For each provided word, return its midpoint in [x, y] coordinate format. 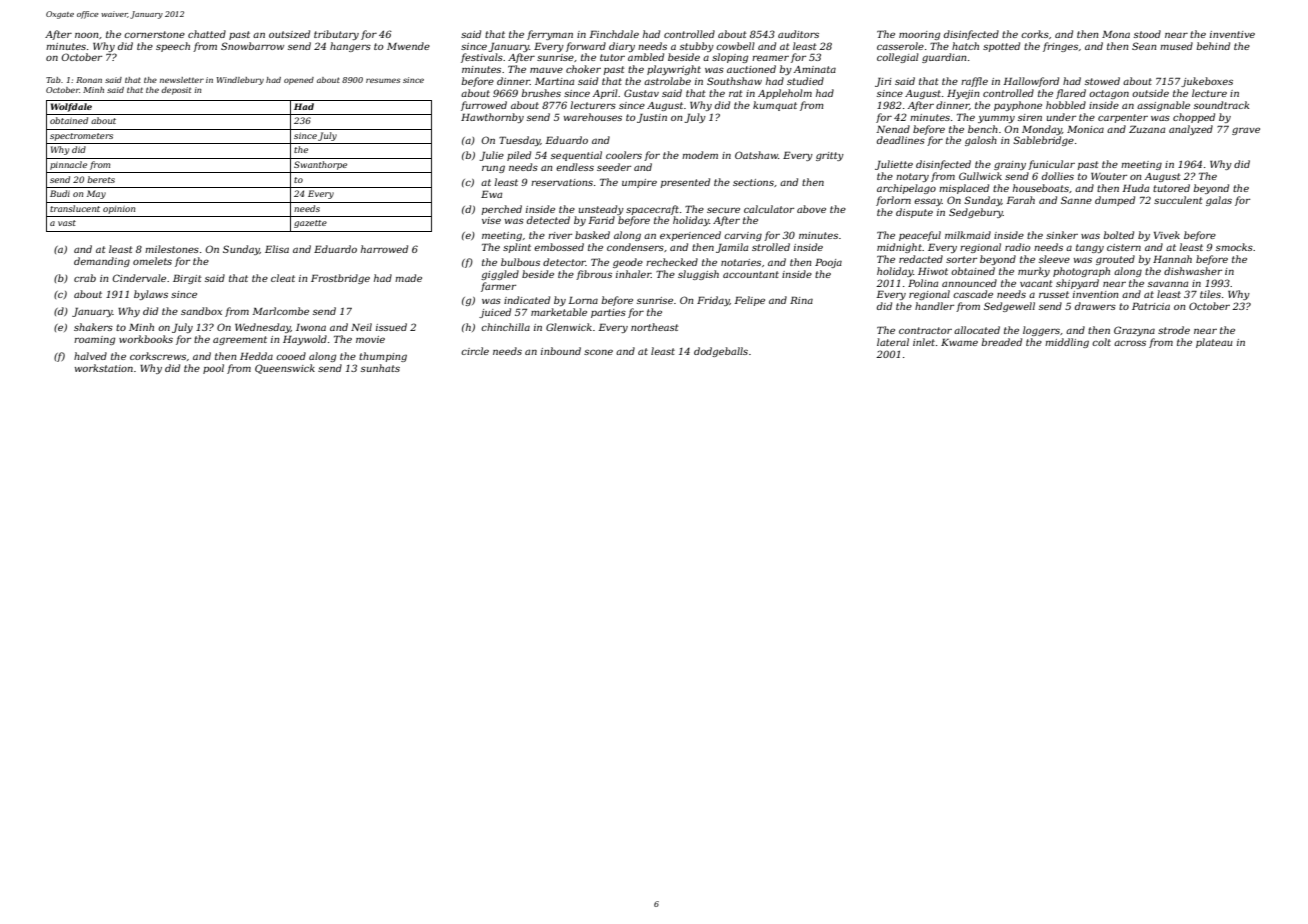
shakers [93, 327]
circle [475, 351]
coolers [624, 155]
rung [493, 169]
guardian [944, 58]
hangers [350, 47]
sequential [576, 156]
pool [213, 369]
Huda [1135, 188]
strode [1174, 330]
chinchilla [505, 327]
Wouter [1109, 176]
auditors [798, 34]
